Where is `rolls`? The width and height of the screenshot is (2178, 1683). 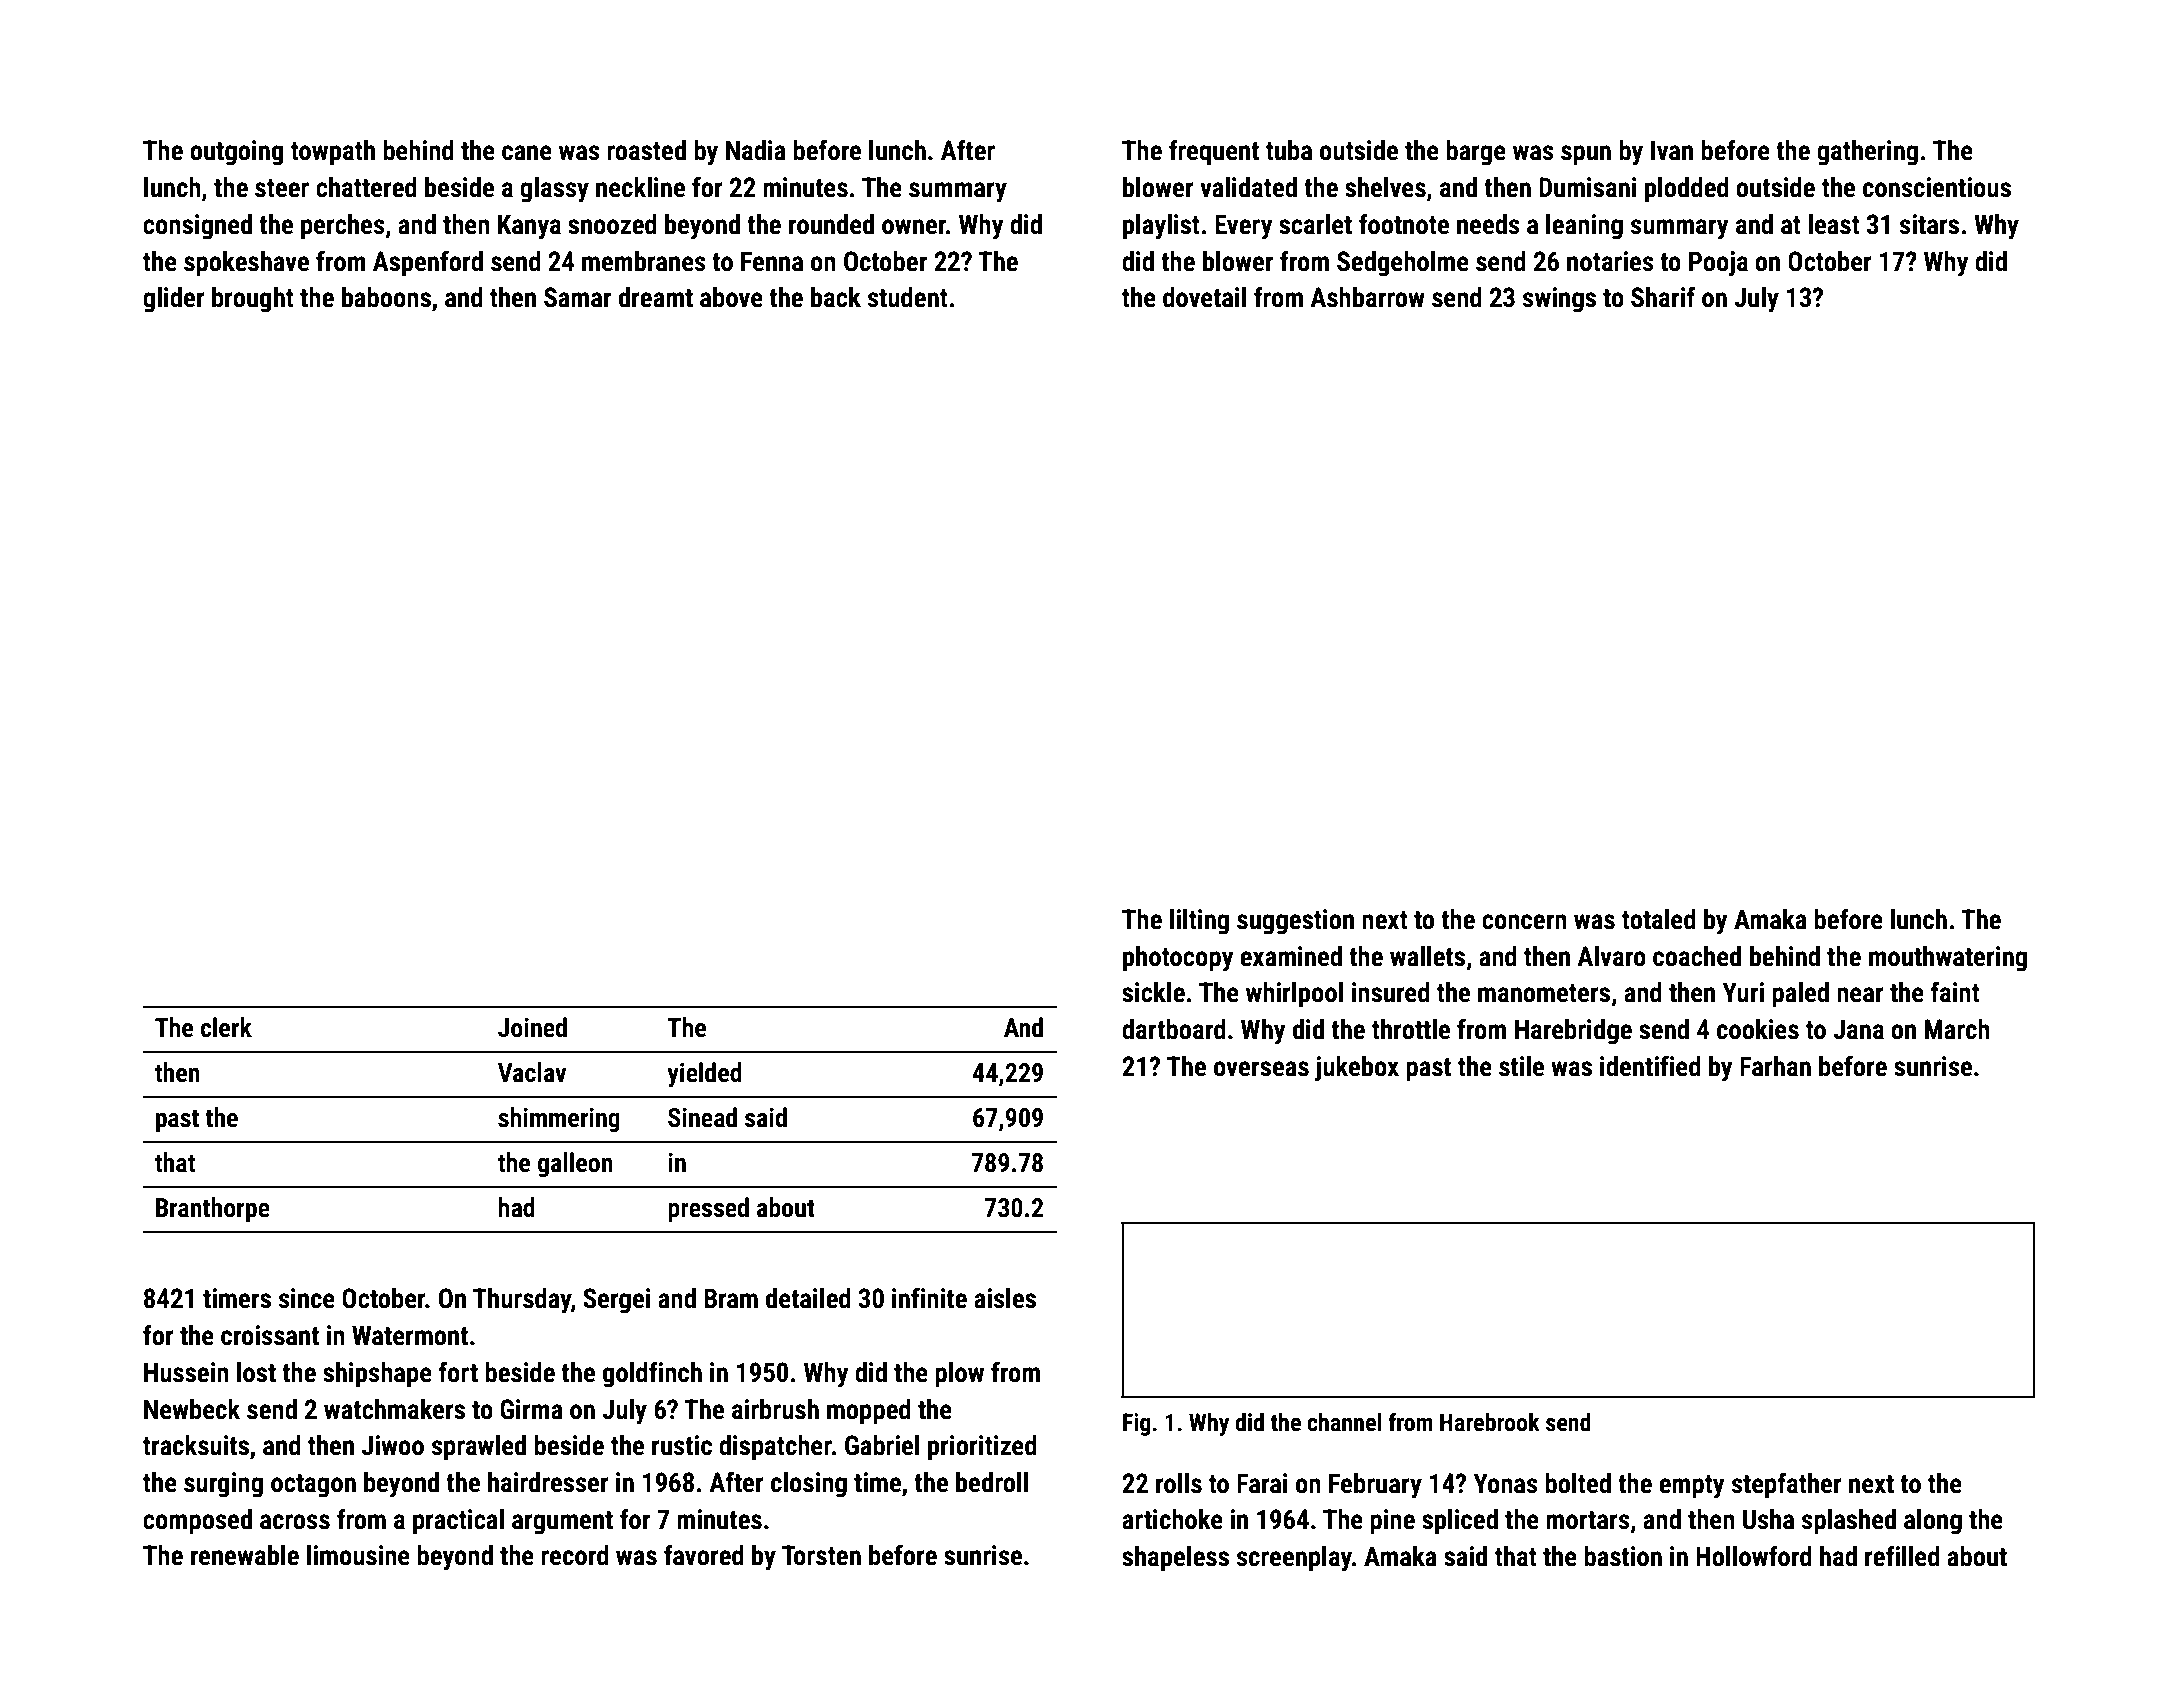
rolls is located at coordinates (1179, 1483).
